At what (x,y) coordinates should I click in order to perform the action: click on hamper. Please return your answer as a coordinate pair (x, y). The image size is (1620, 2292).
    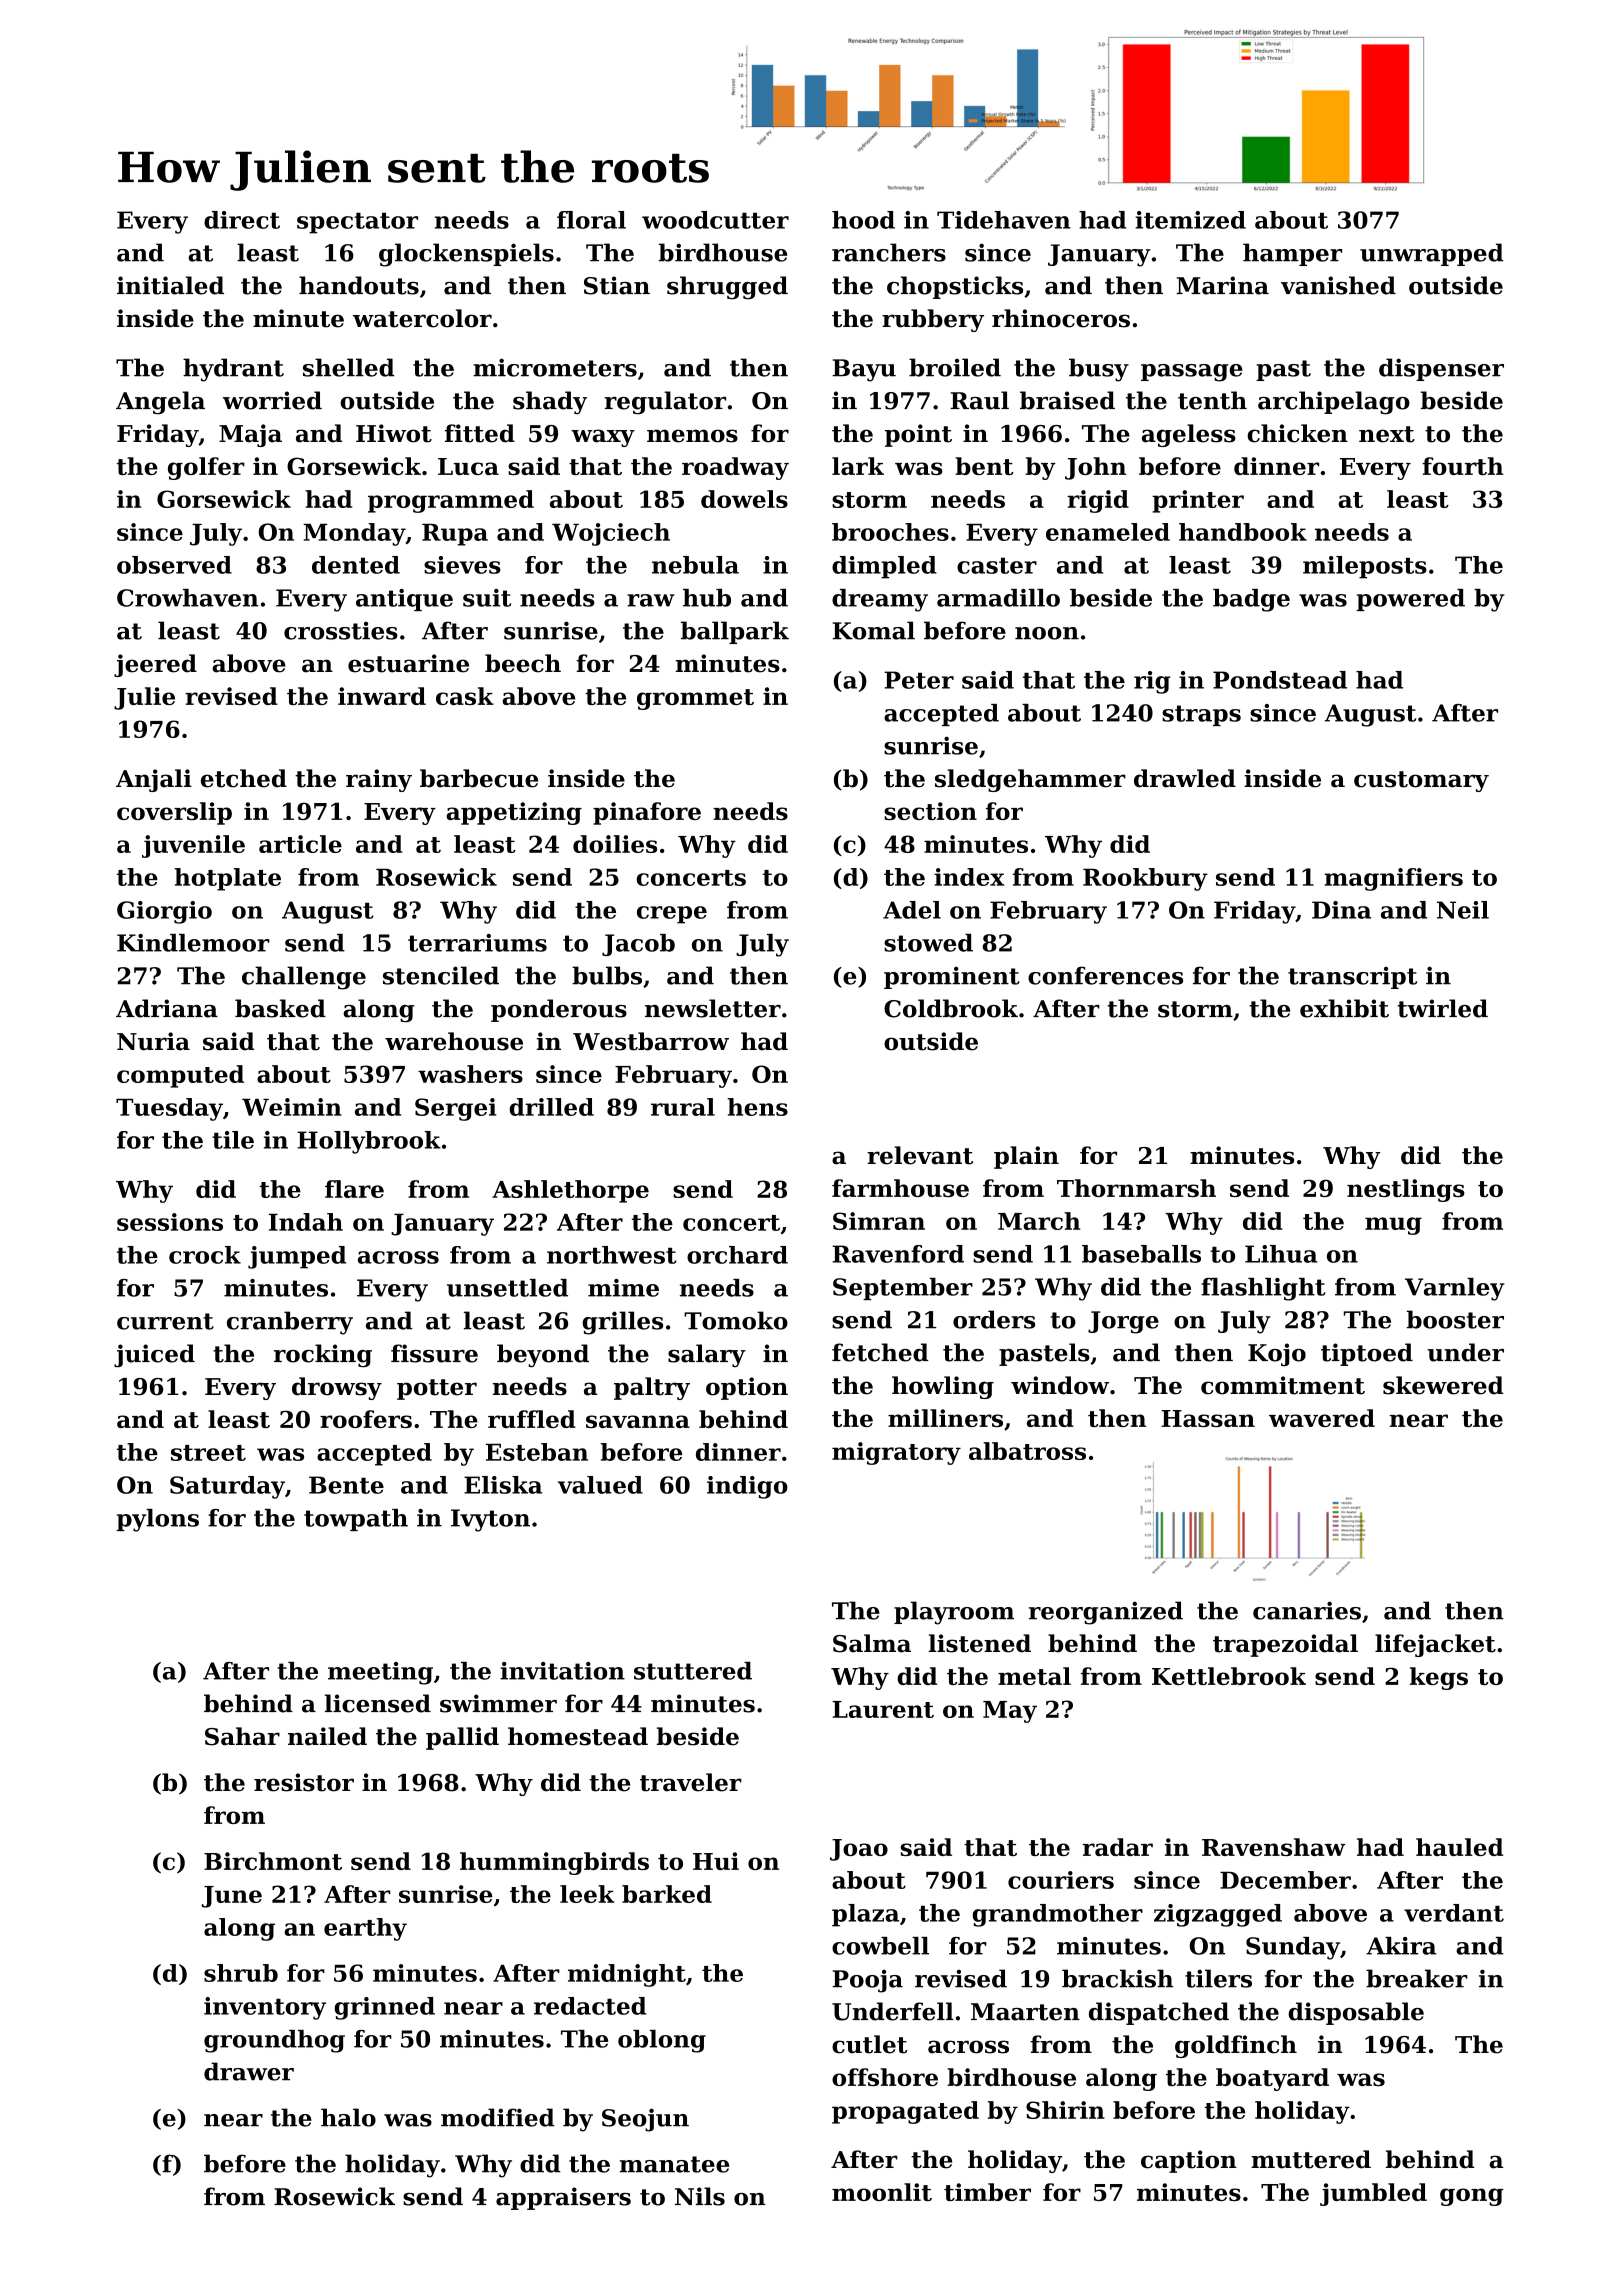
    Looking at the image, I should click on (1292, 254).
